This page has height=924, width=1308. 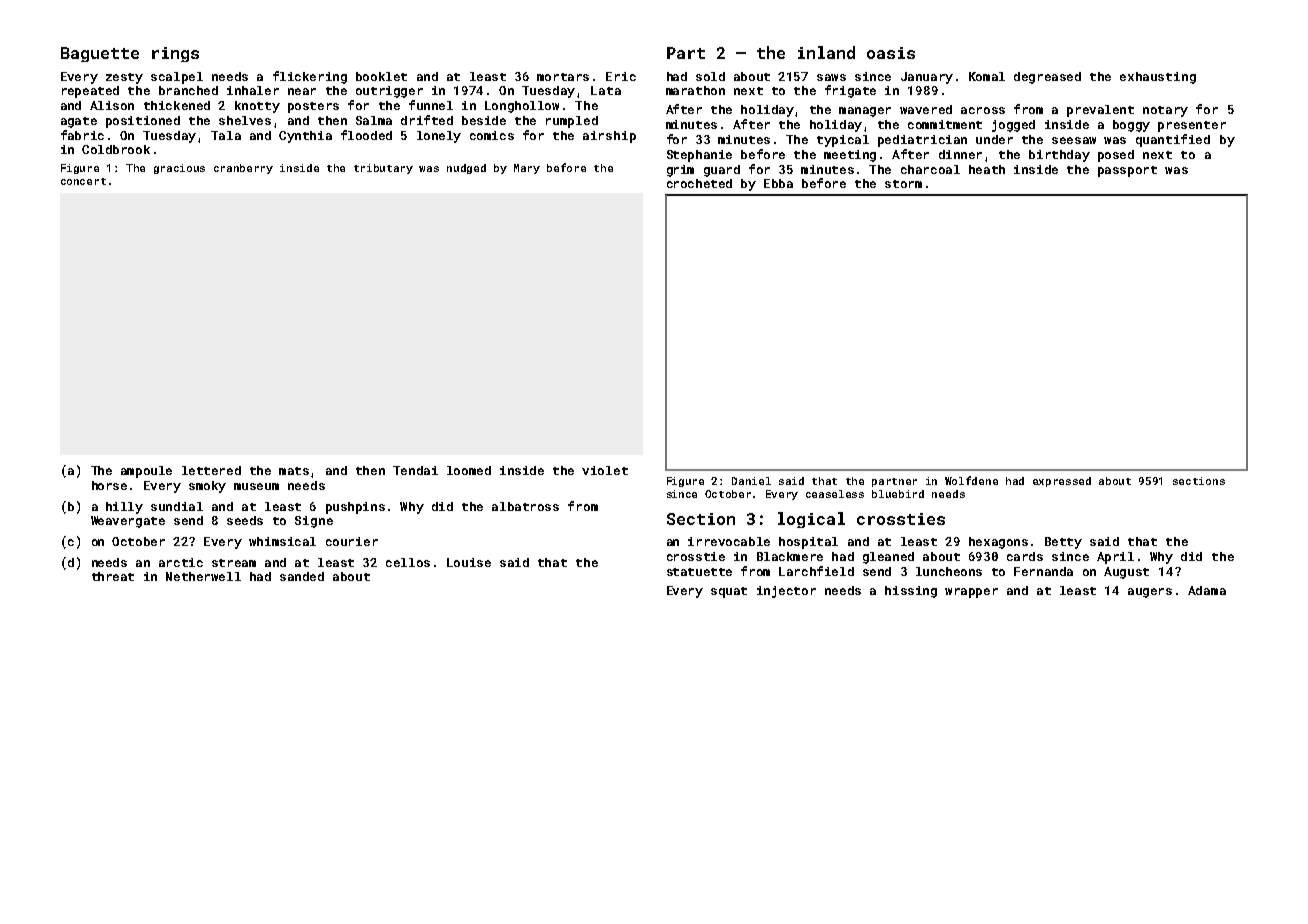 I want to click on storm, so click(x=903, y=184).
